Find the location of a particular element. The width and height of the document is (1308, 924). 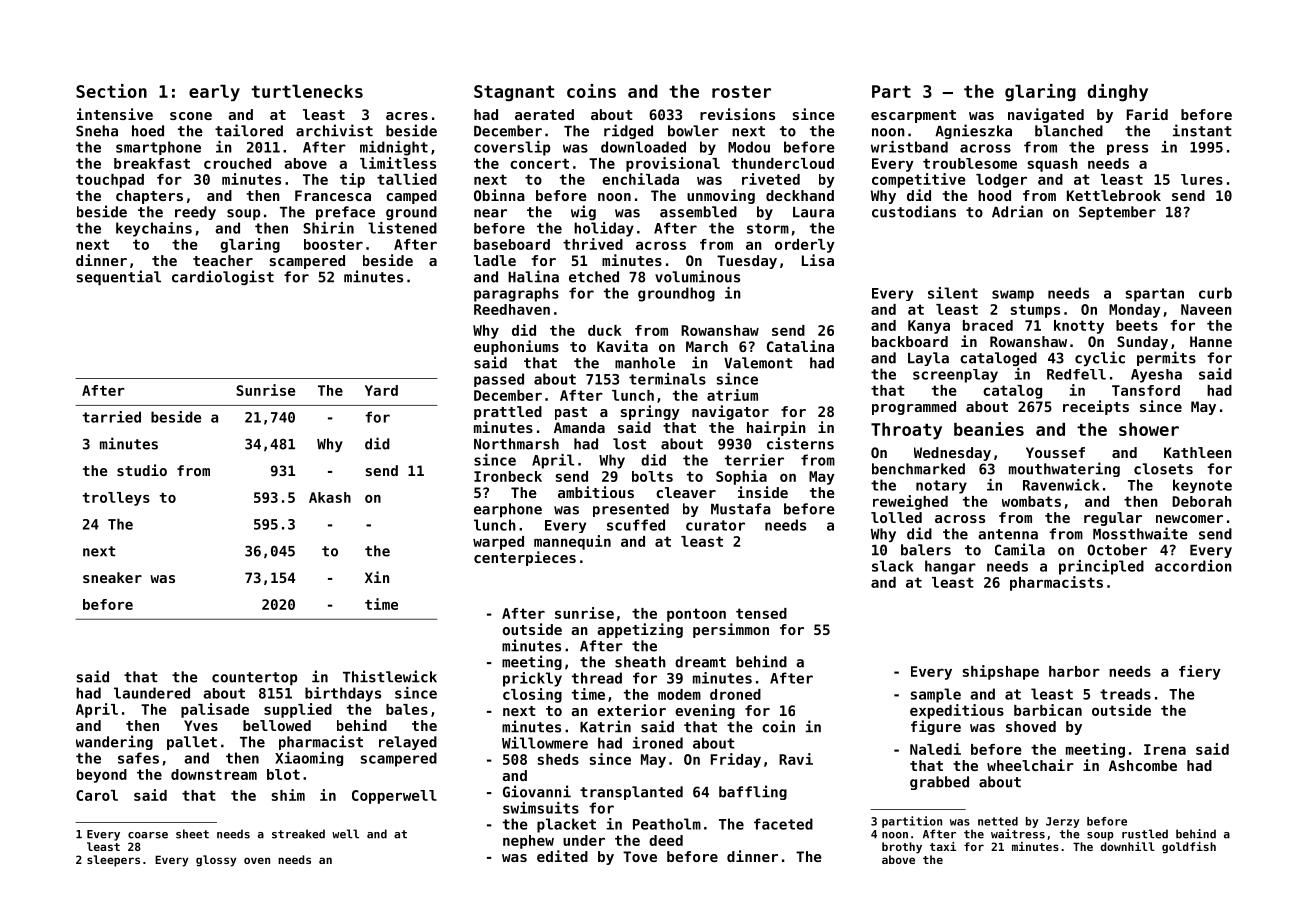

etched is located at coordinates (594, 277).
